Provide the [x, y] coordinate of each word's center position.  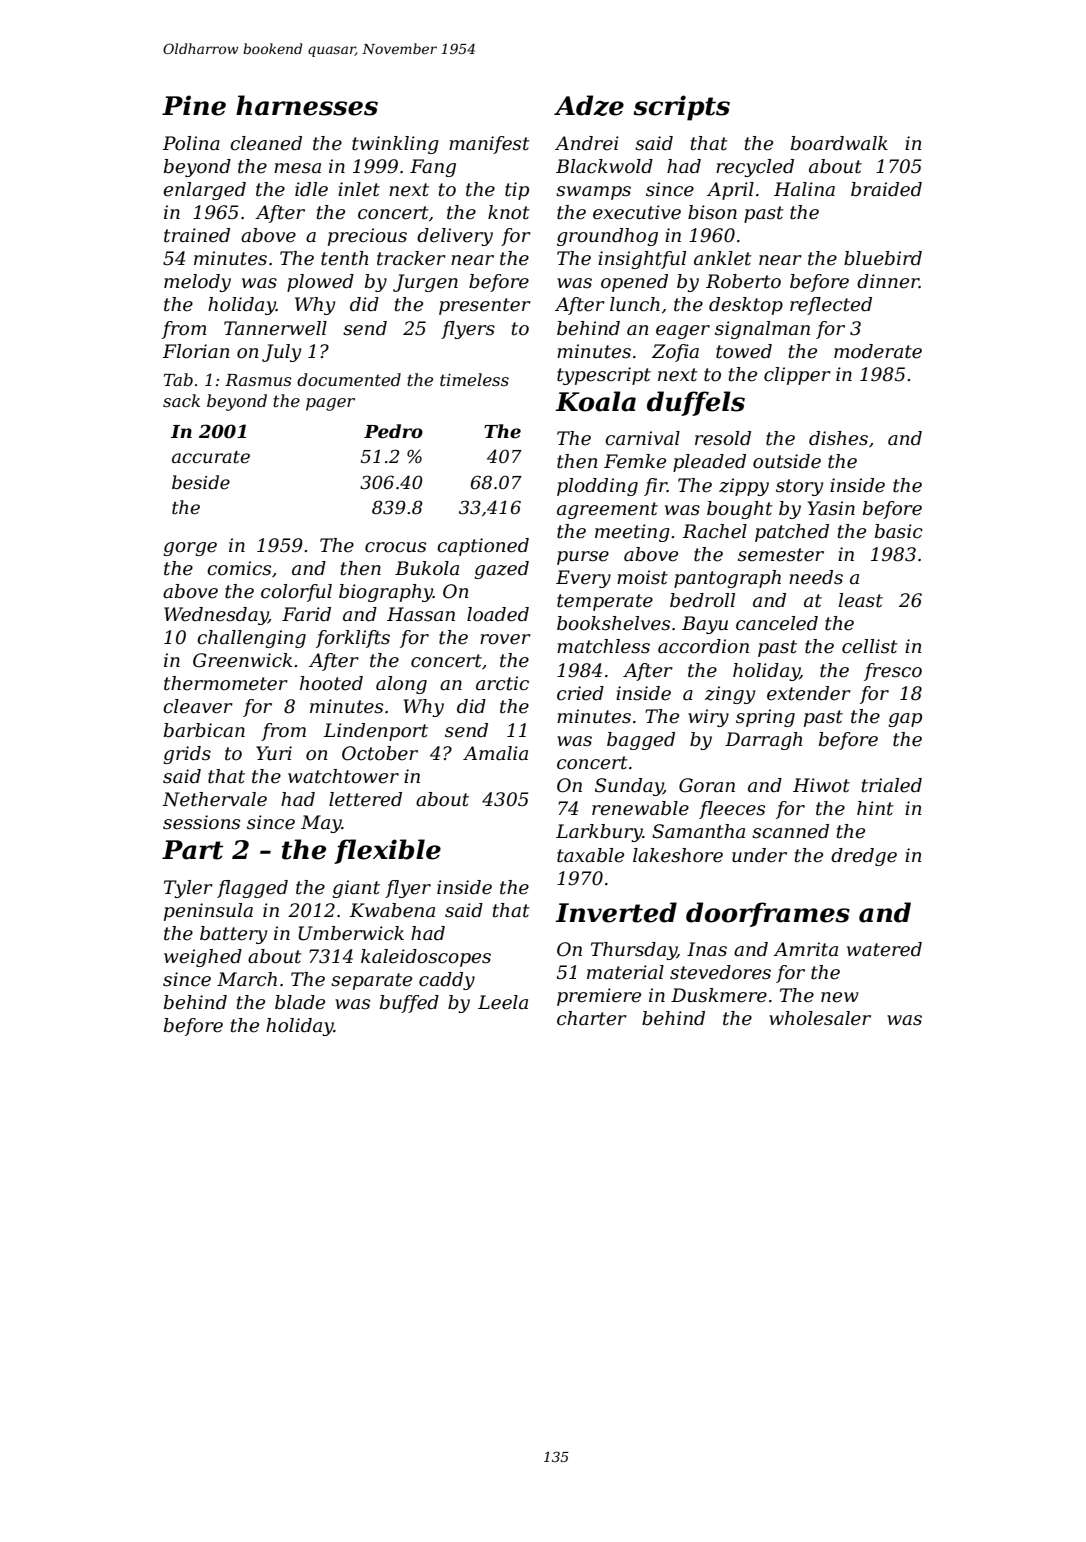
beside [201, 482]
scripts [682, 108]
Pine [194, 105]
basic [899, 531]
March [247, 979]
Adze [589, 105]
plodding [597, 487]
